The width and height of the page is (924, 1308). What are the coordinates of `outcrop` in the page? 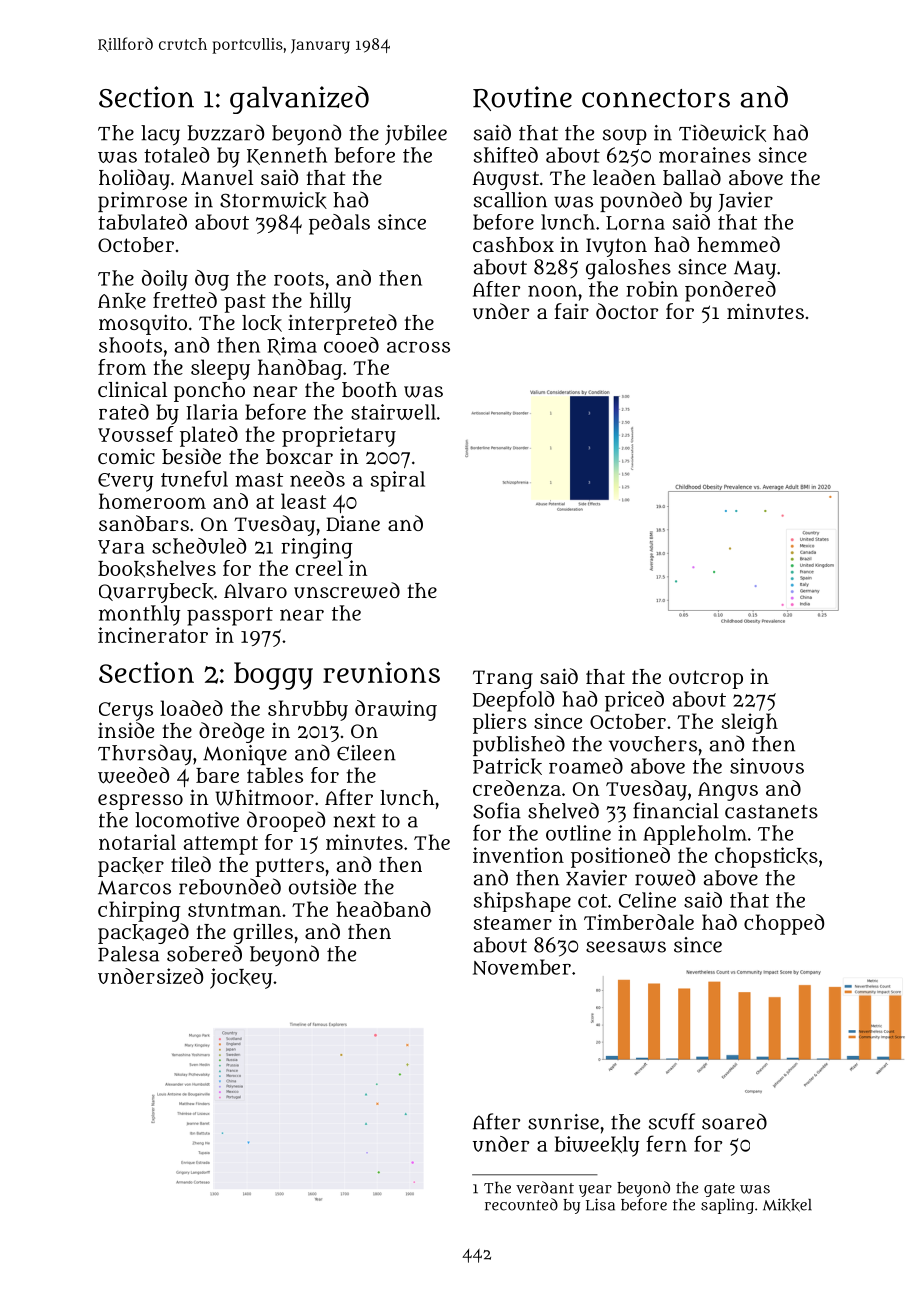 It's located at (706, 679).
